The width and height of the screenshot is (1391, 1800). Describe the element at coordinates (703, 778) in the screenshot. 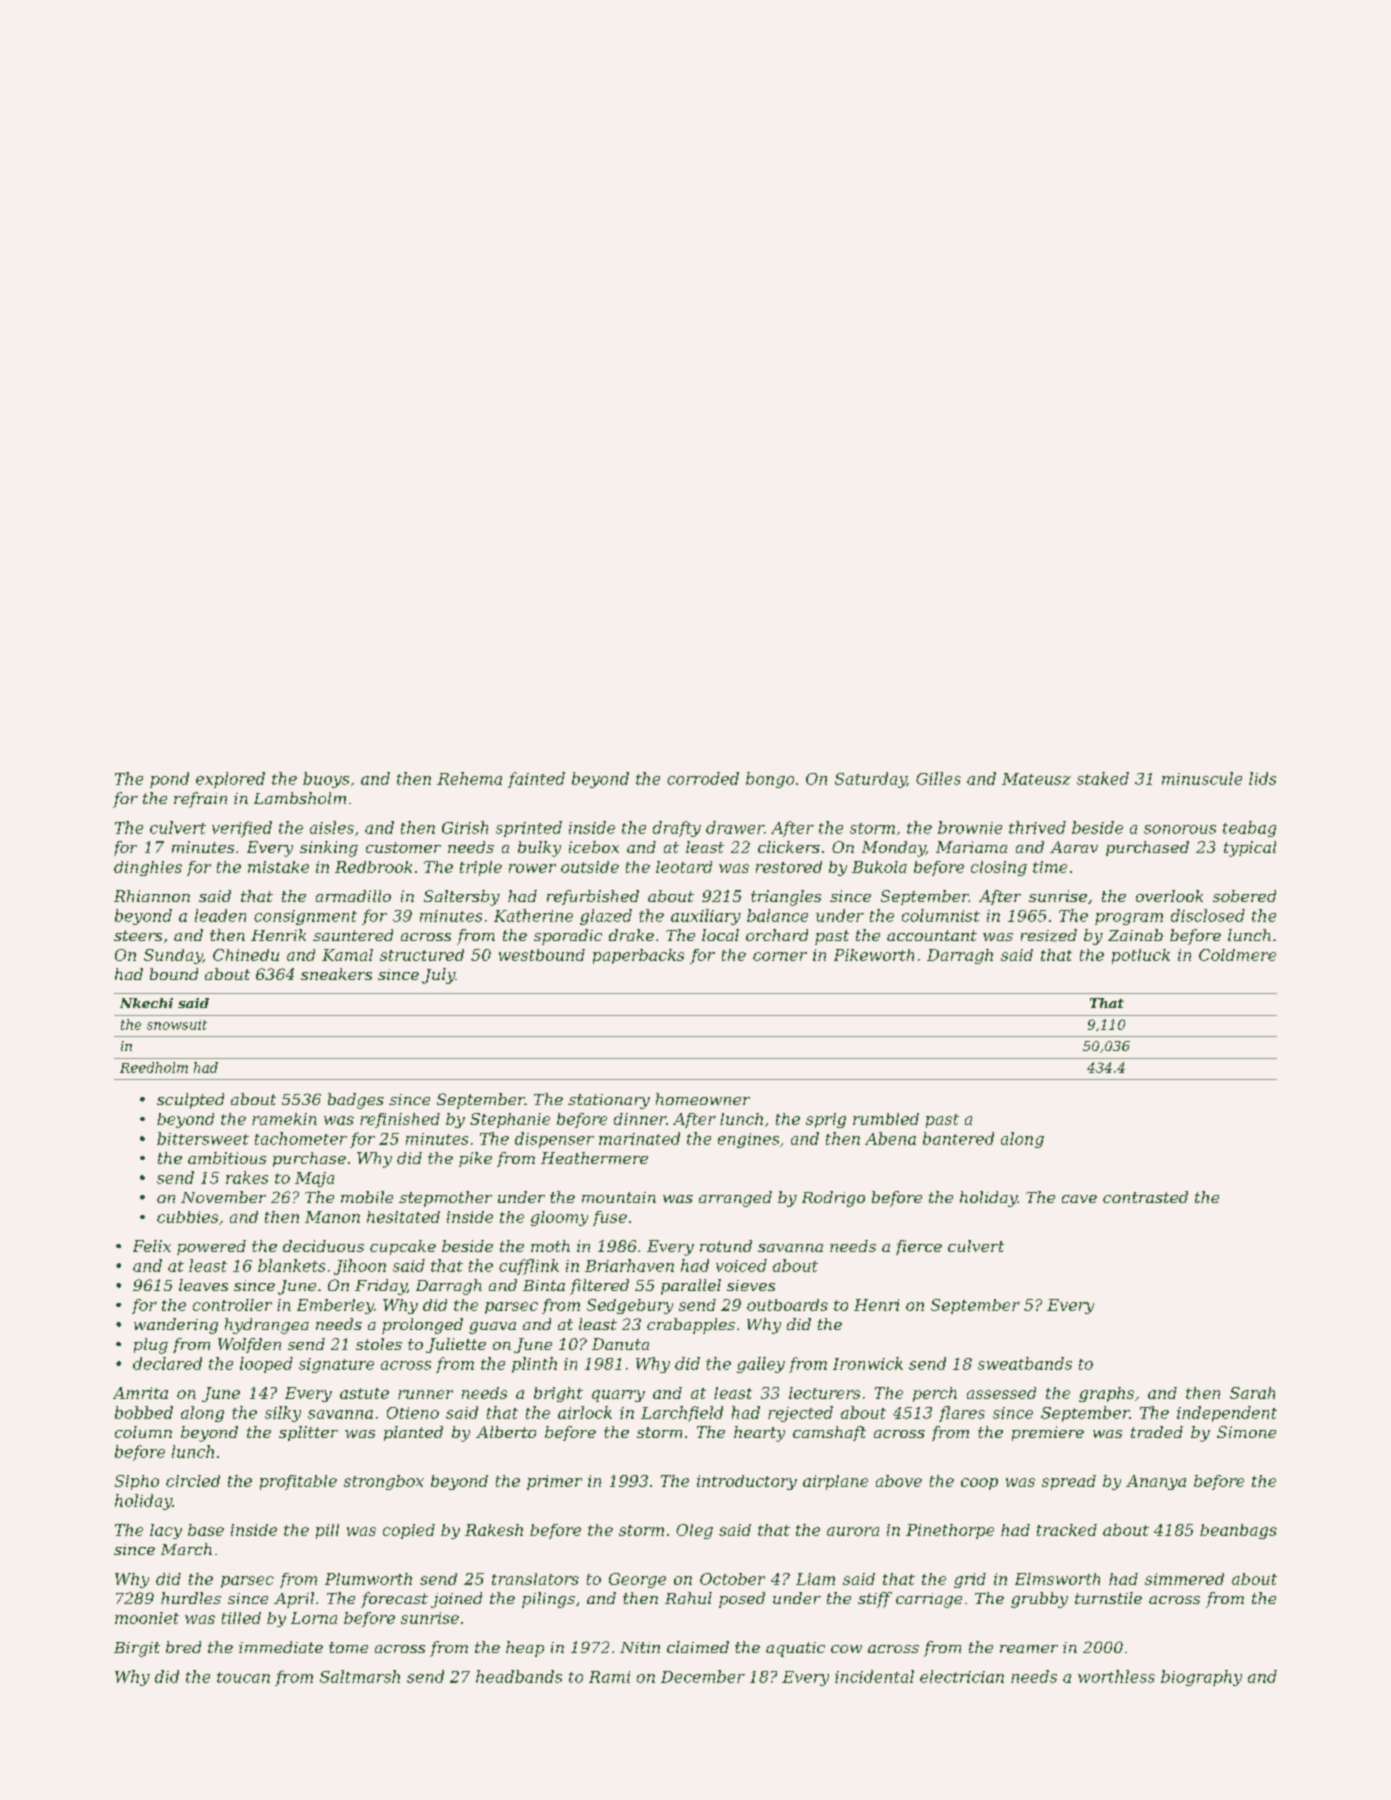

I see `corroded` at that location.
